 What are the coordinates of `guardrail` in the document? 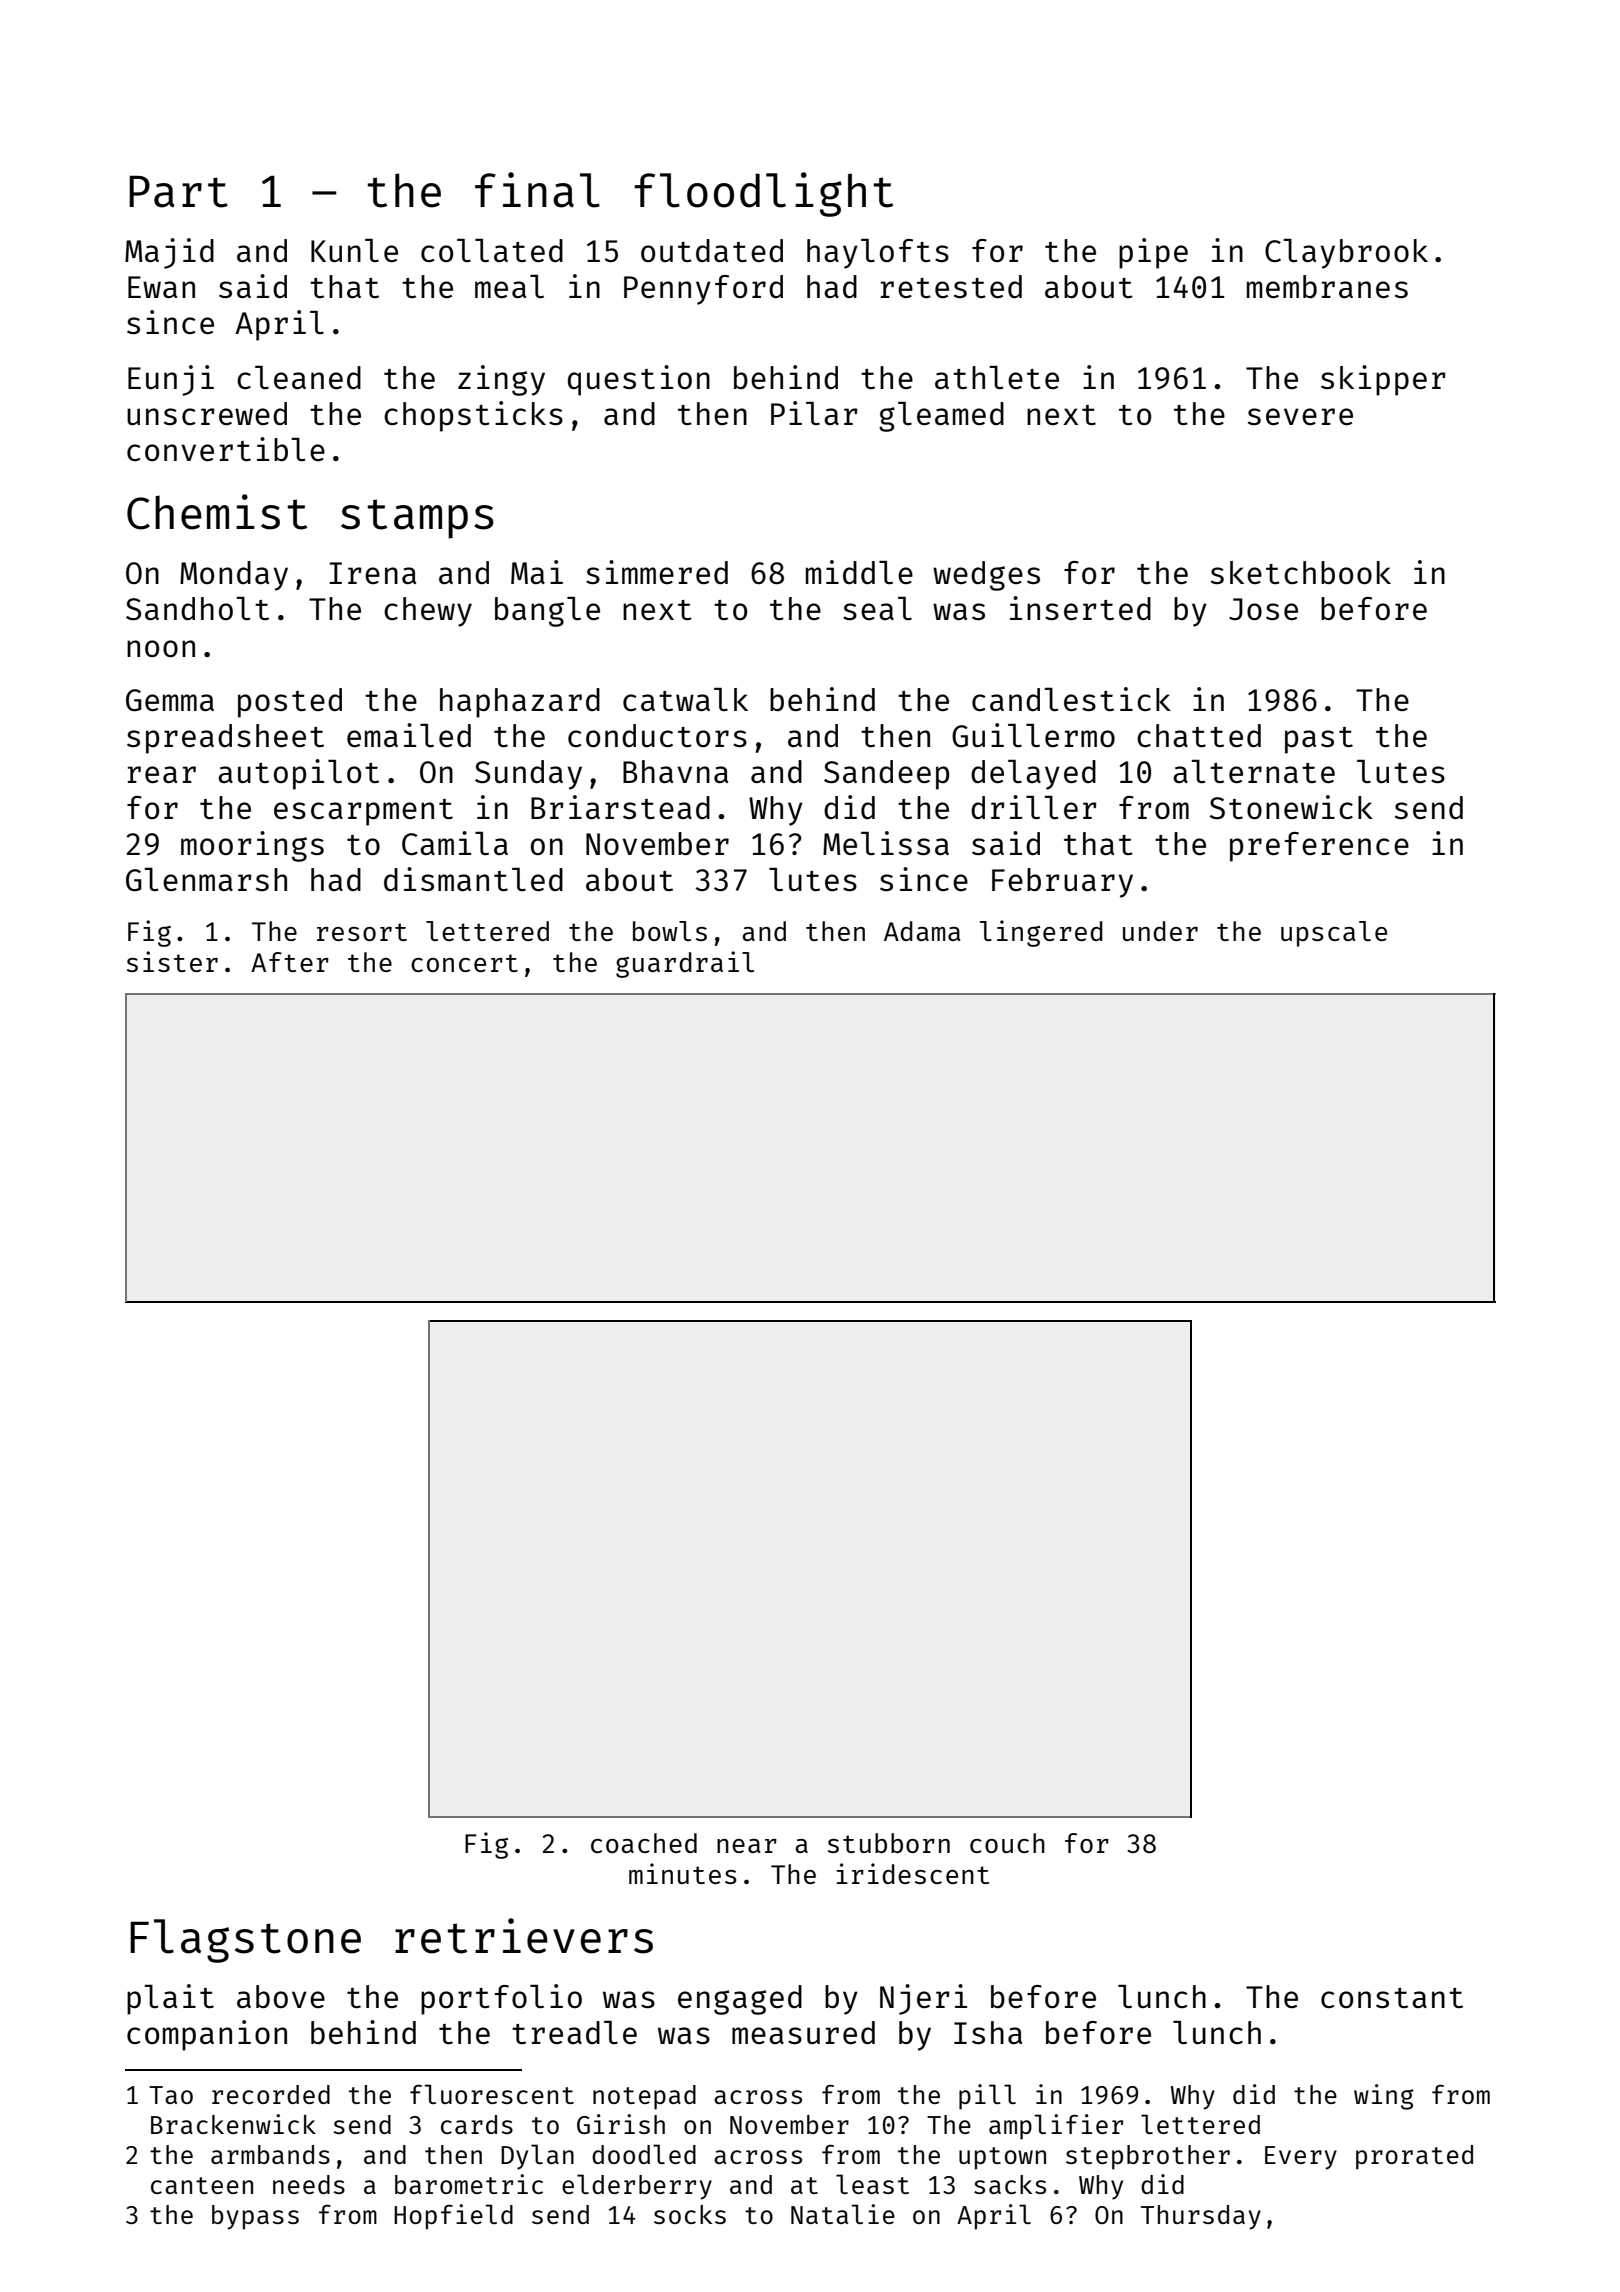 It's located at (685, 964).
